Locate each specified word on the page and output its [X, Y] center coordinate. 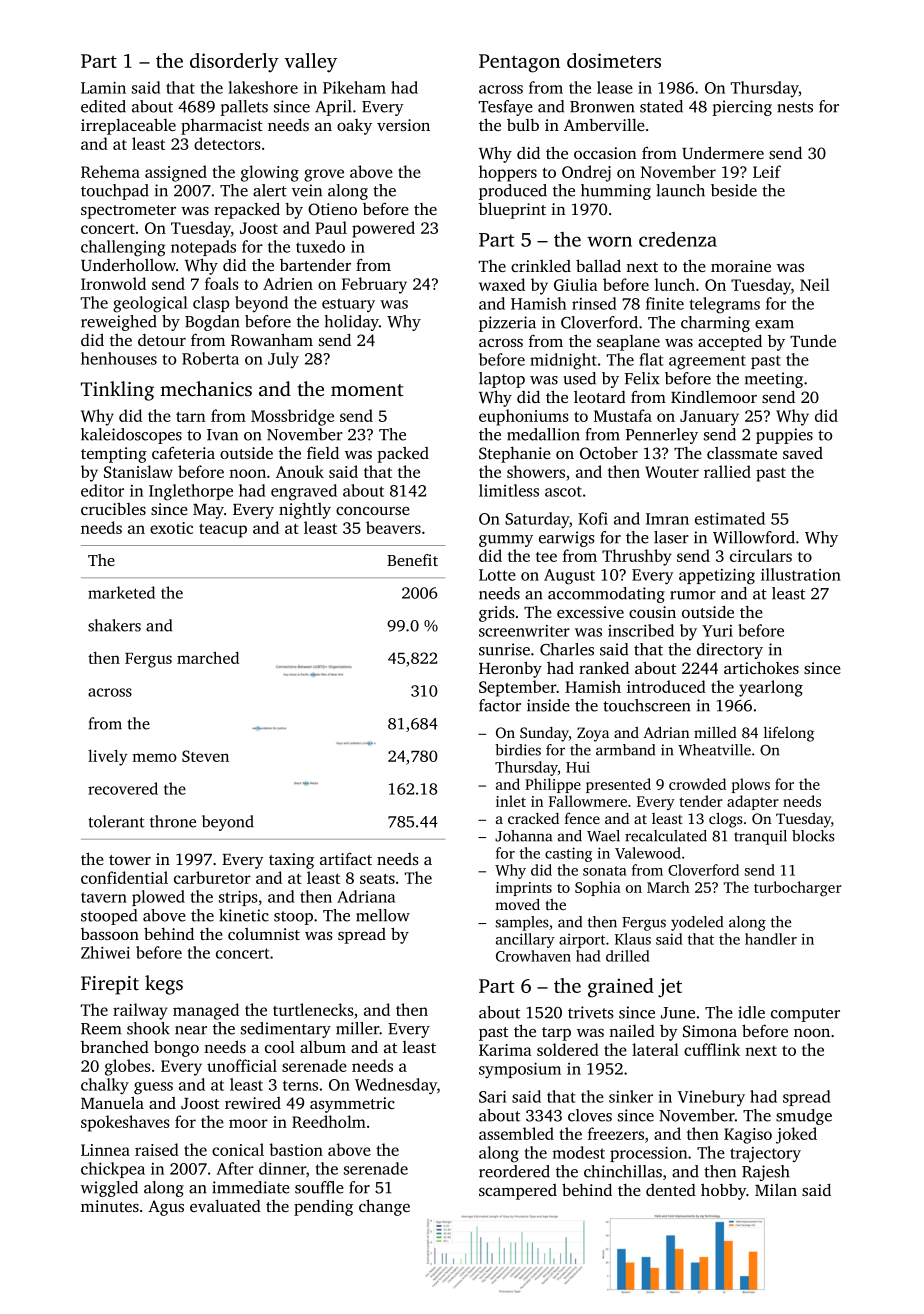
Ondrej [586, 173]
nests [795, 107]
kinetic [244, 915]
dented [671, 1190]
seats [377, 879]
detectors [227, 143]
